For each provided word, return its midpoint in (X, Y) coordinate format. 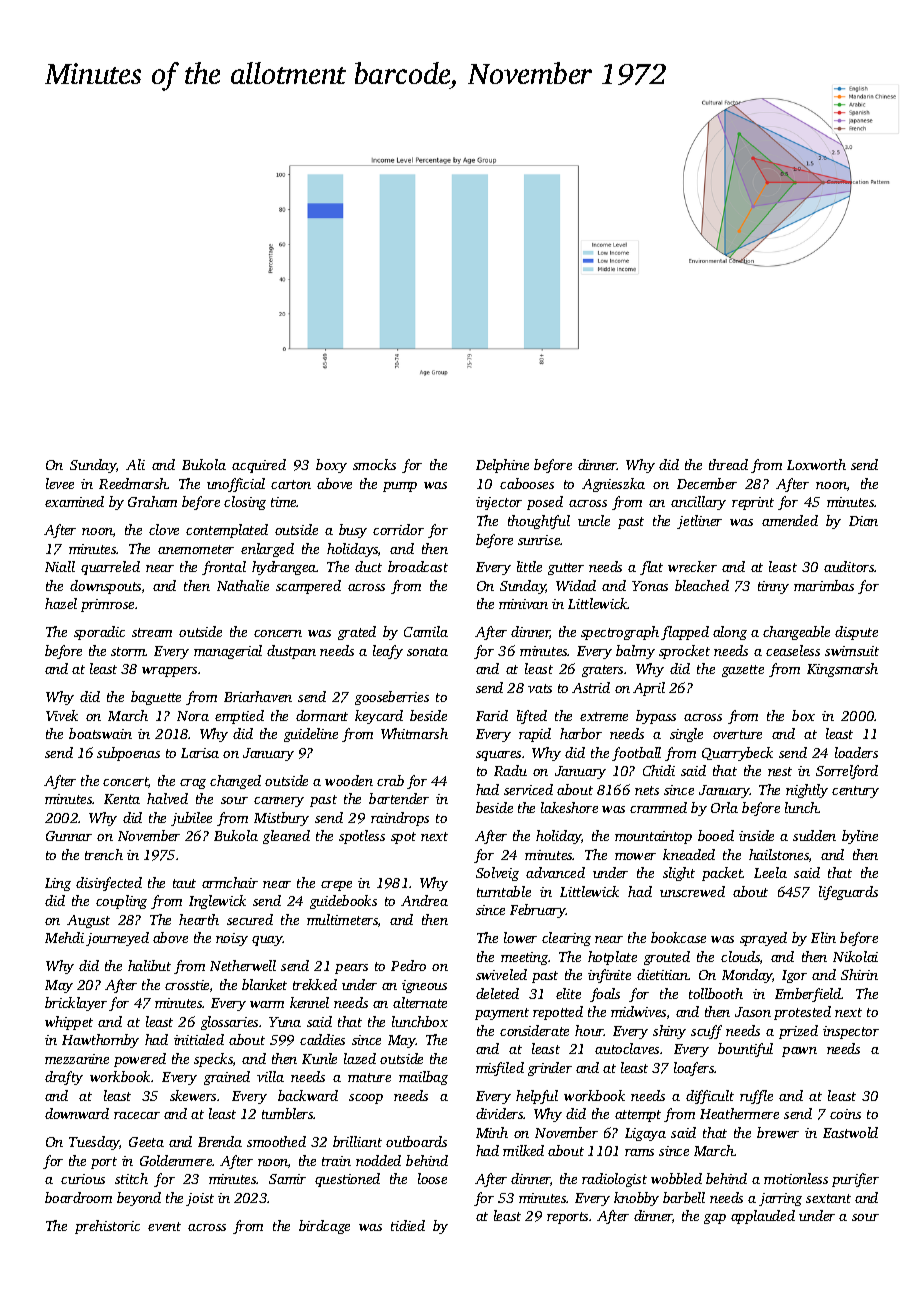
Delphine (502, 466)
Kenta (122, 799)
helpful (537, 1097)
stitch (131, 1178)
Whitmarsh (414, 733)
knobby (636, 1199)
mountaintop (653, 837)
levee (60, 483)
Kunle (319, 1058)
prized (798, 1032)
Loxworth (816, 464)
